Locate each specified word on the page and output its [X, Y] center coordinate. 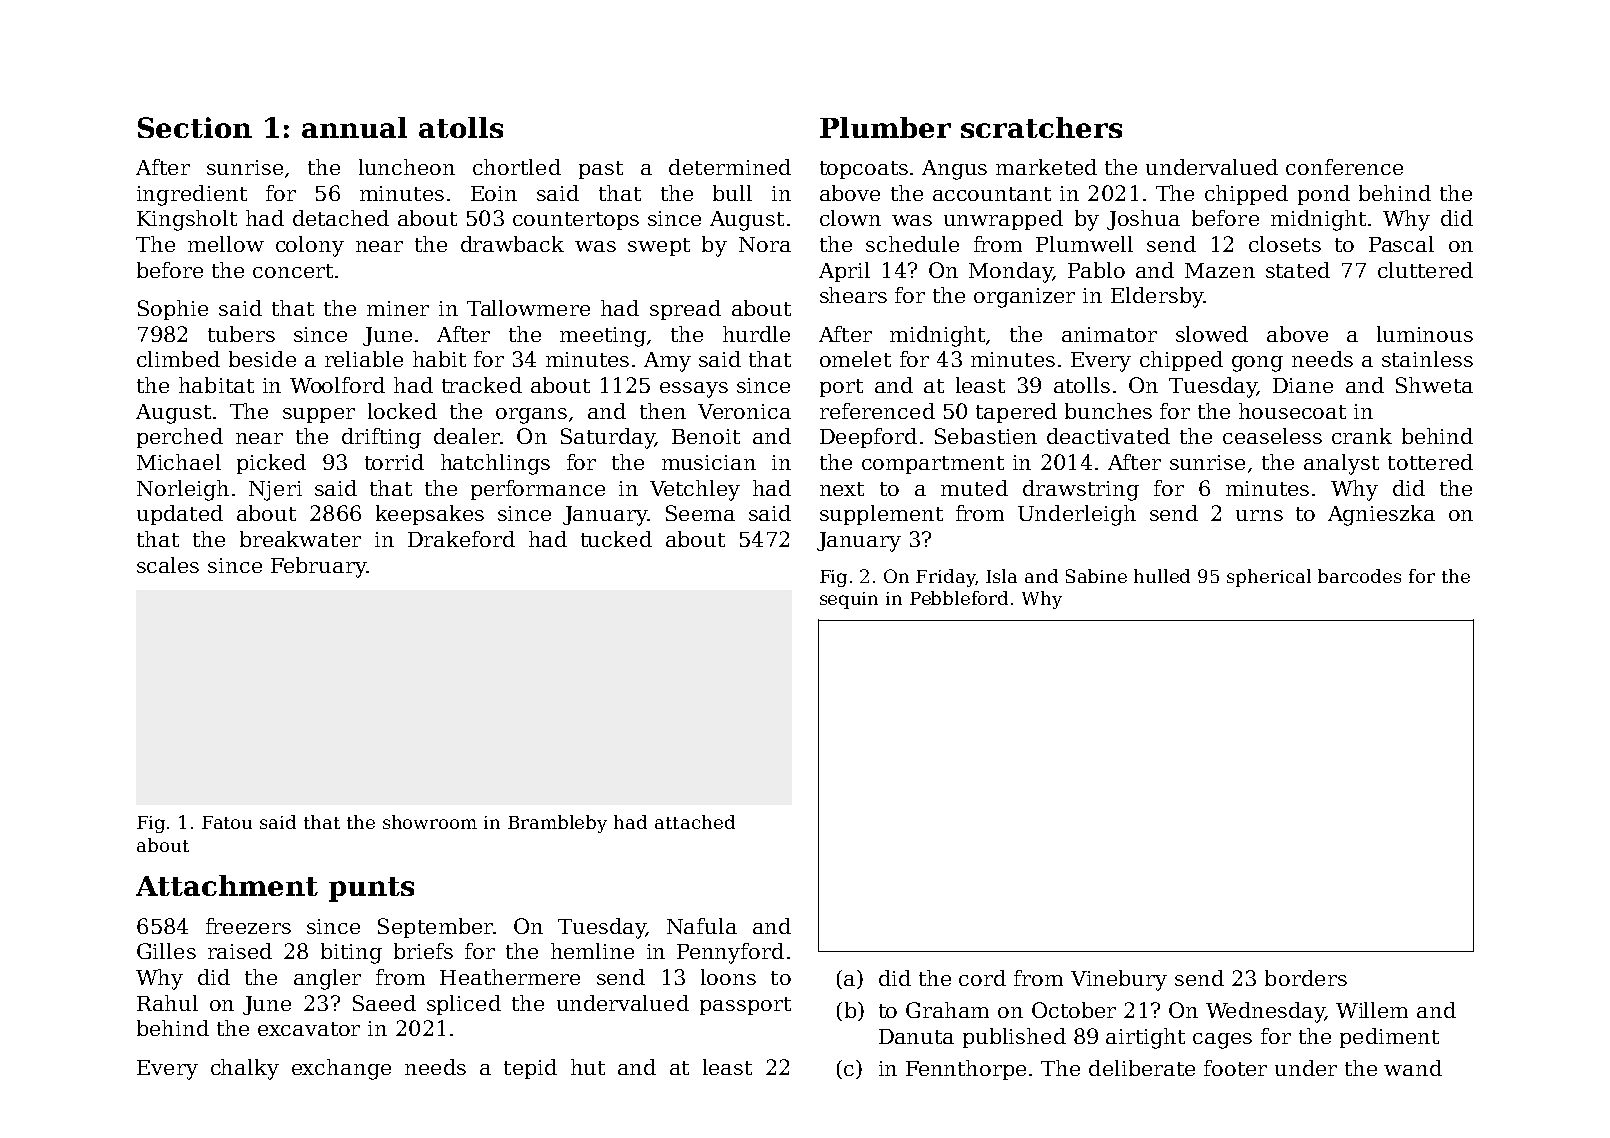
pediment [1389, 1038]
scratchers [1041, 127]
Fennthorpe [966, 1070]
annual [354, 127]
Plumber [885, 127]
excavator [309, 1029]
